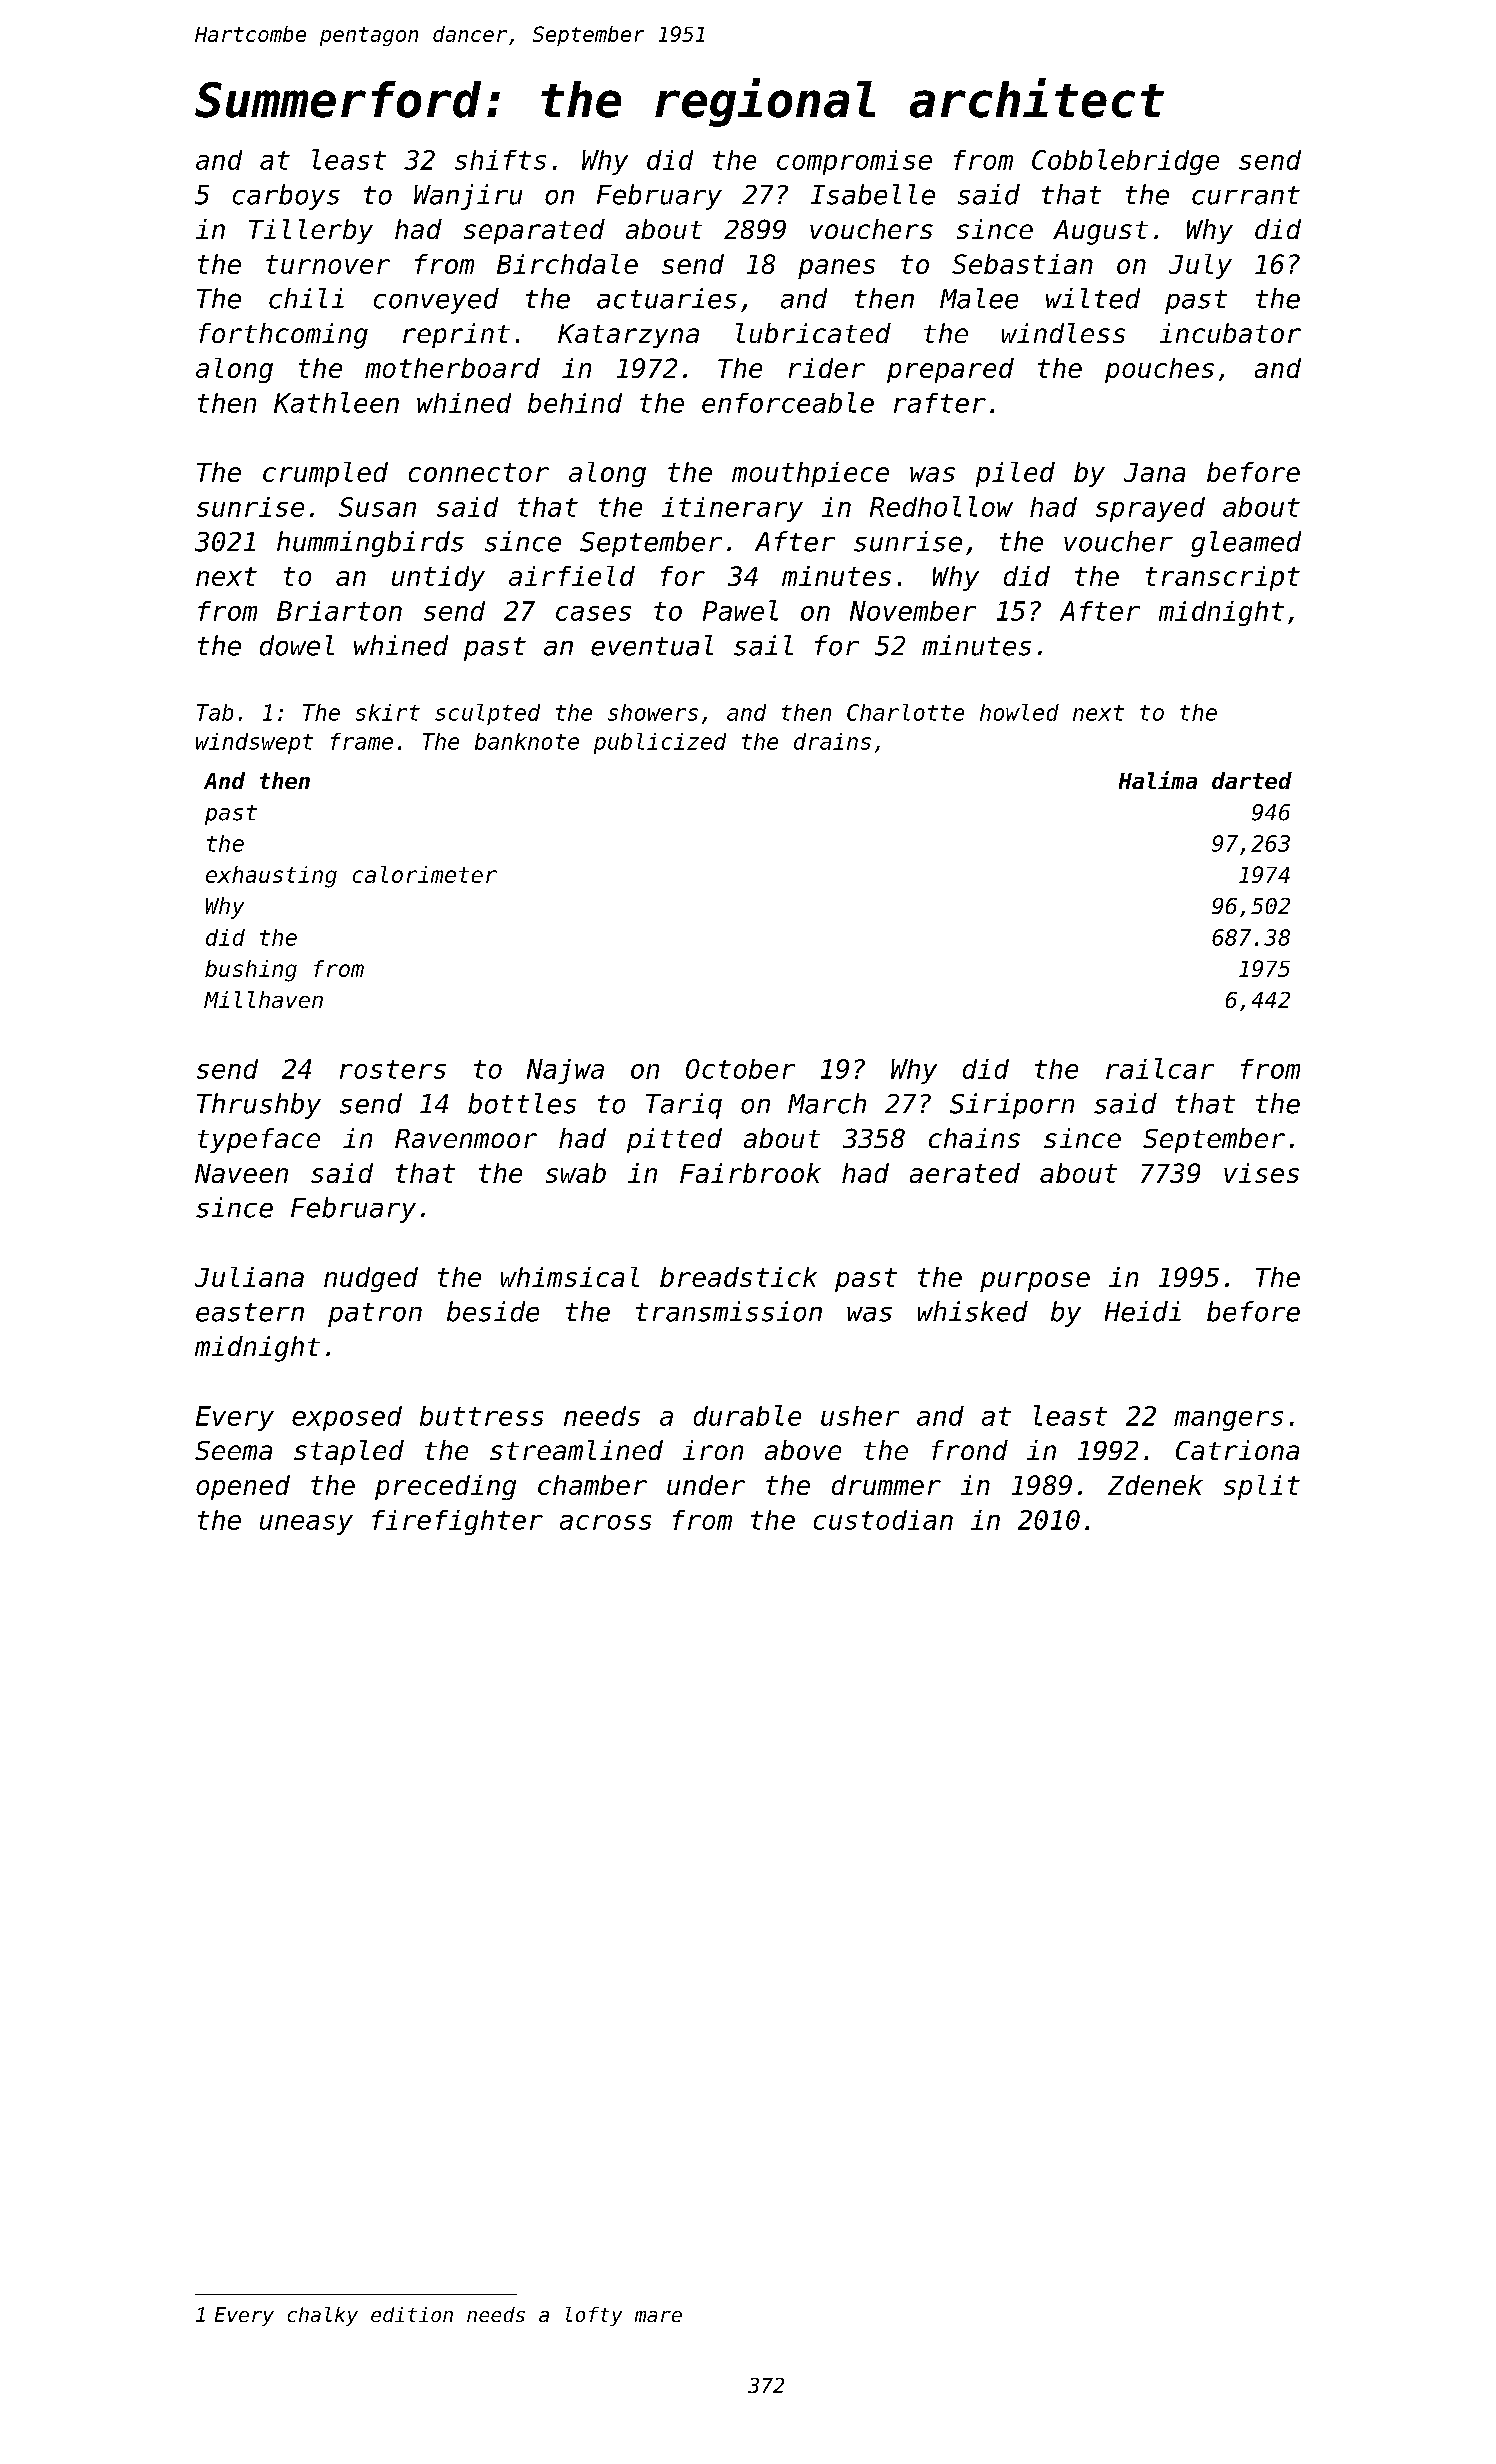 The width and height of the screenshot is (1496, 2464). I want to click on wilted, so click(1093, 298).
